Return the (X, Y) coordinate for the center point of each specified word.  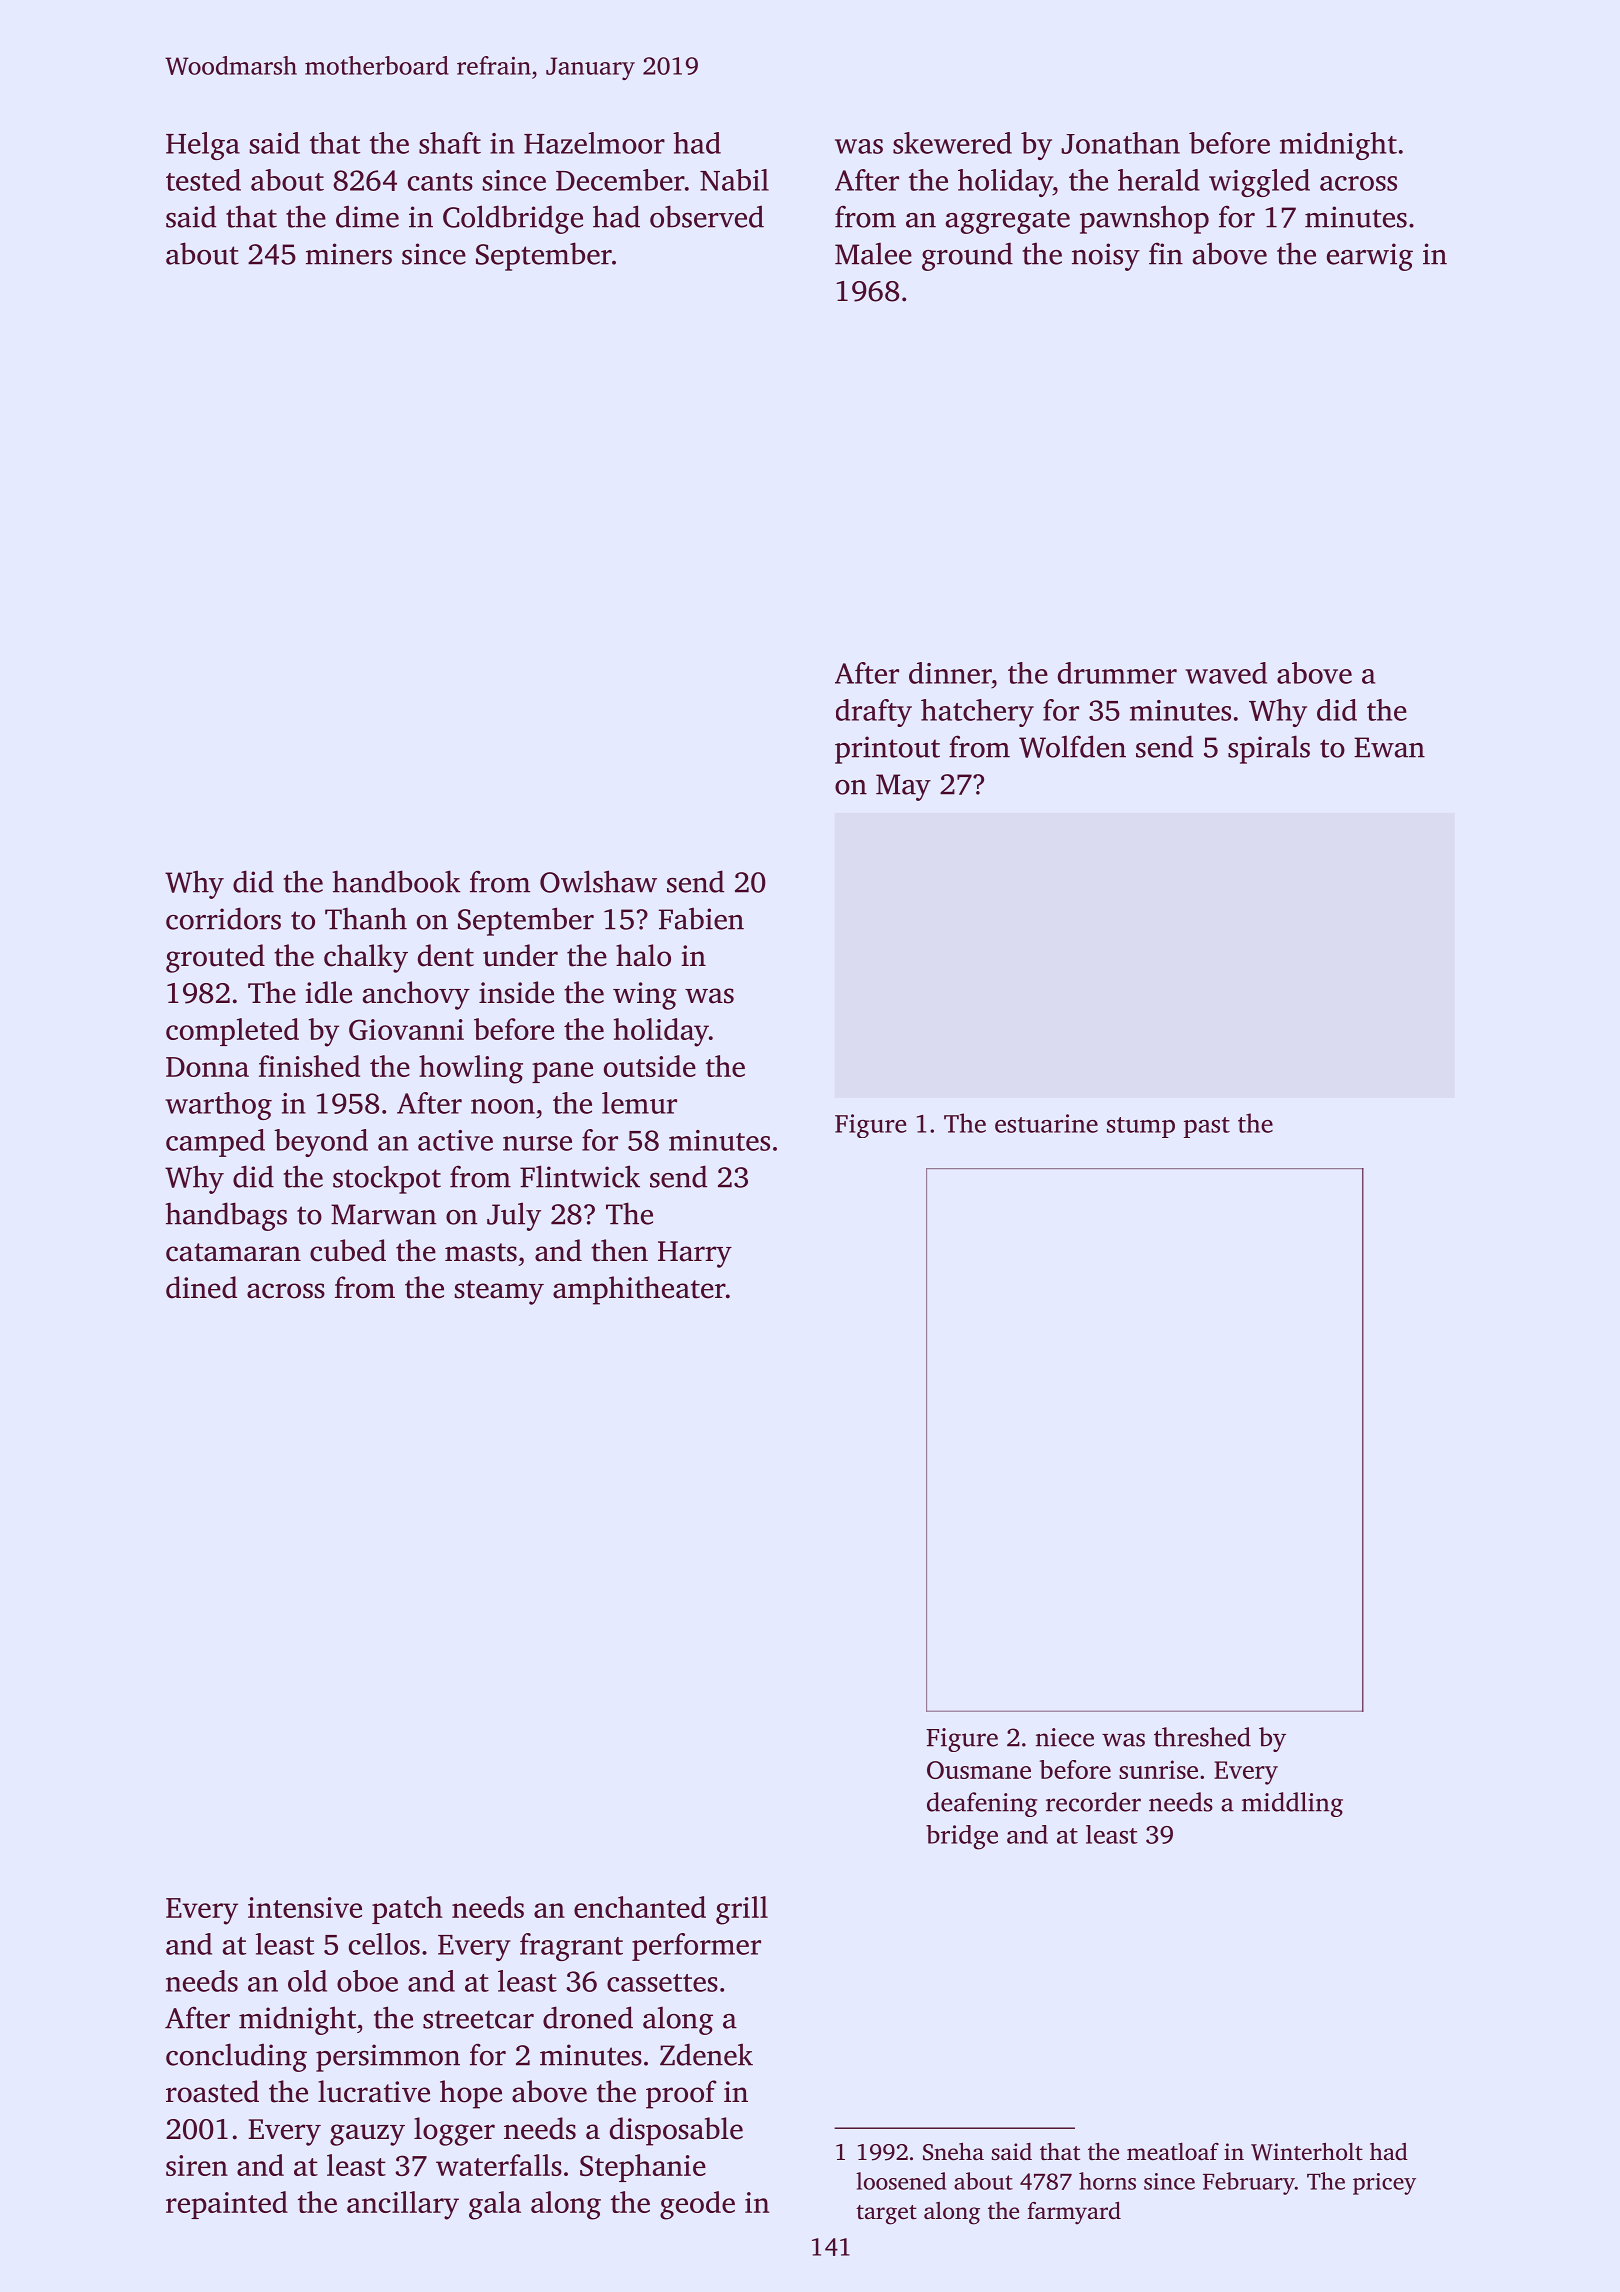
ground (967, 256)
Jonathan (1120, 143)
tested (203, 180)
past (1207, 1127)
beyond (321, 1143)
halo (643, 955)
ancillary (403, 2205)
